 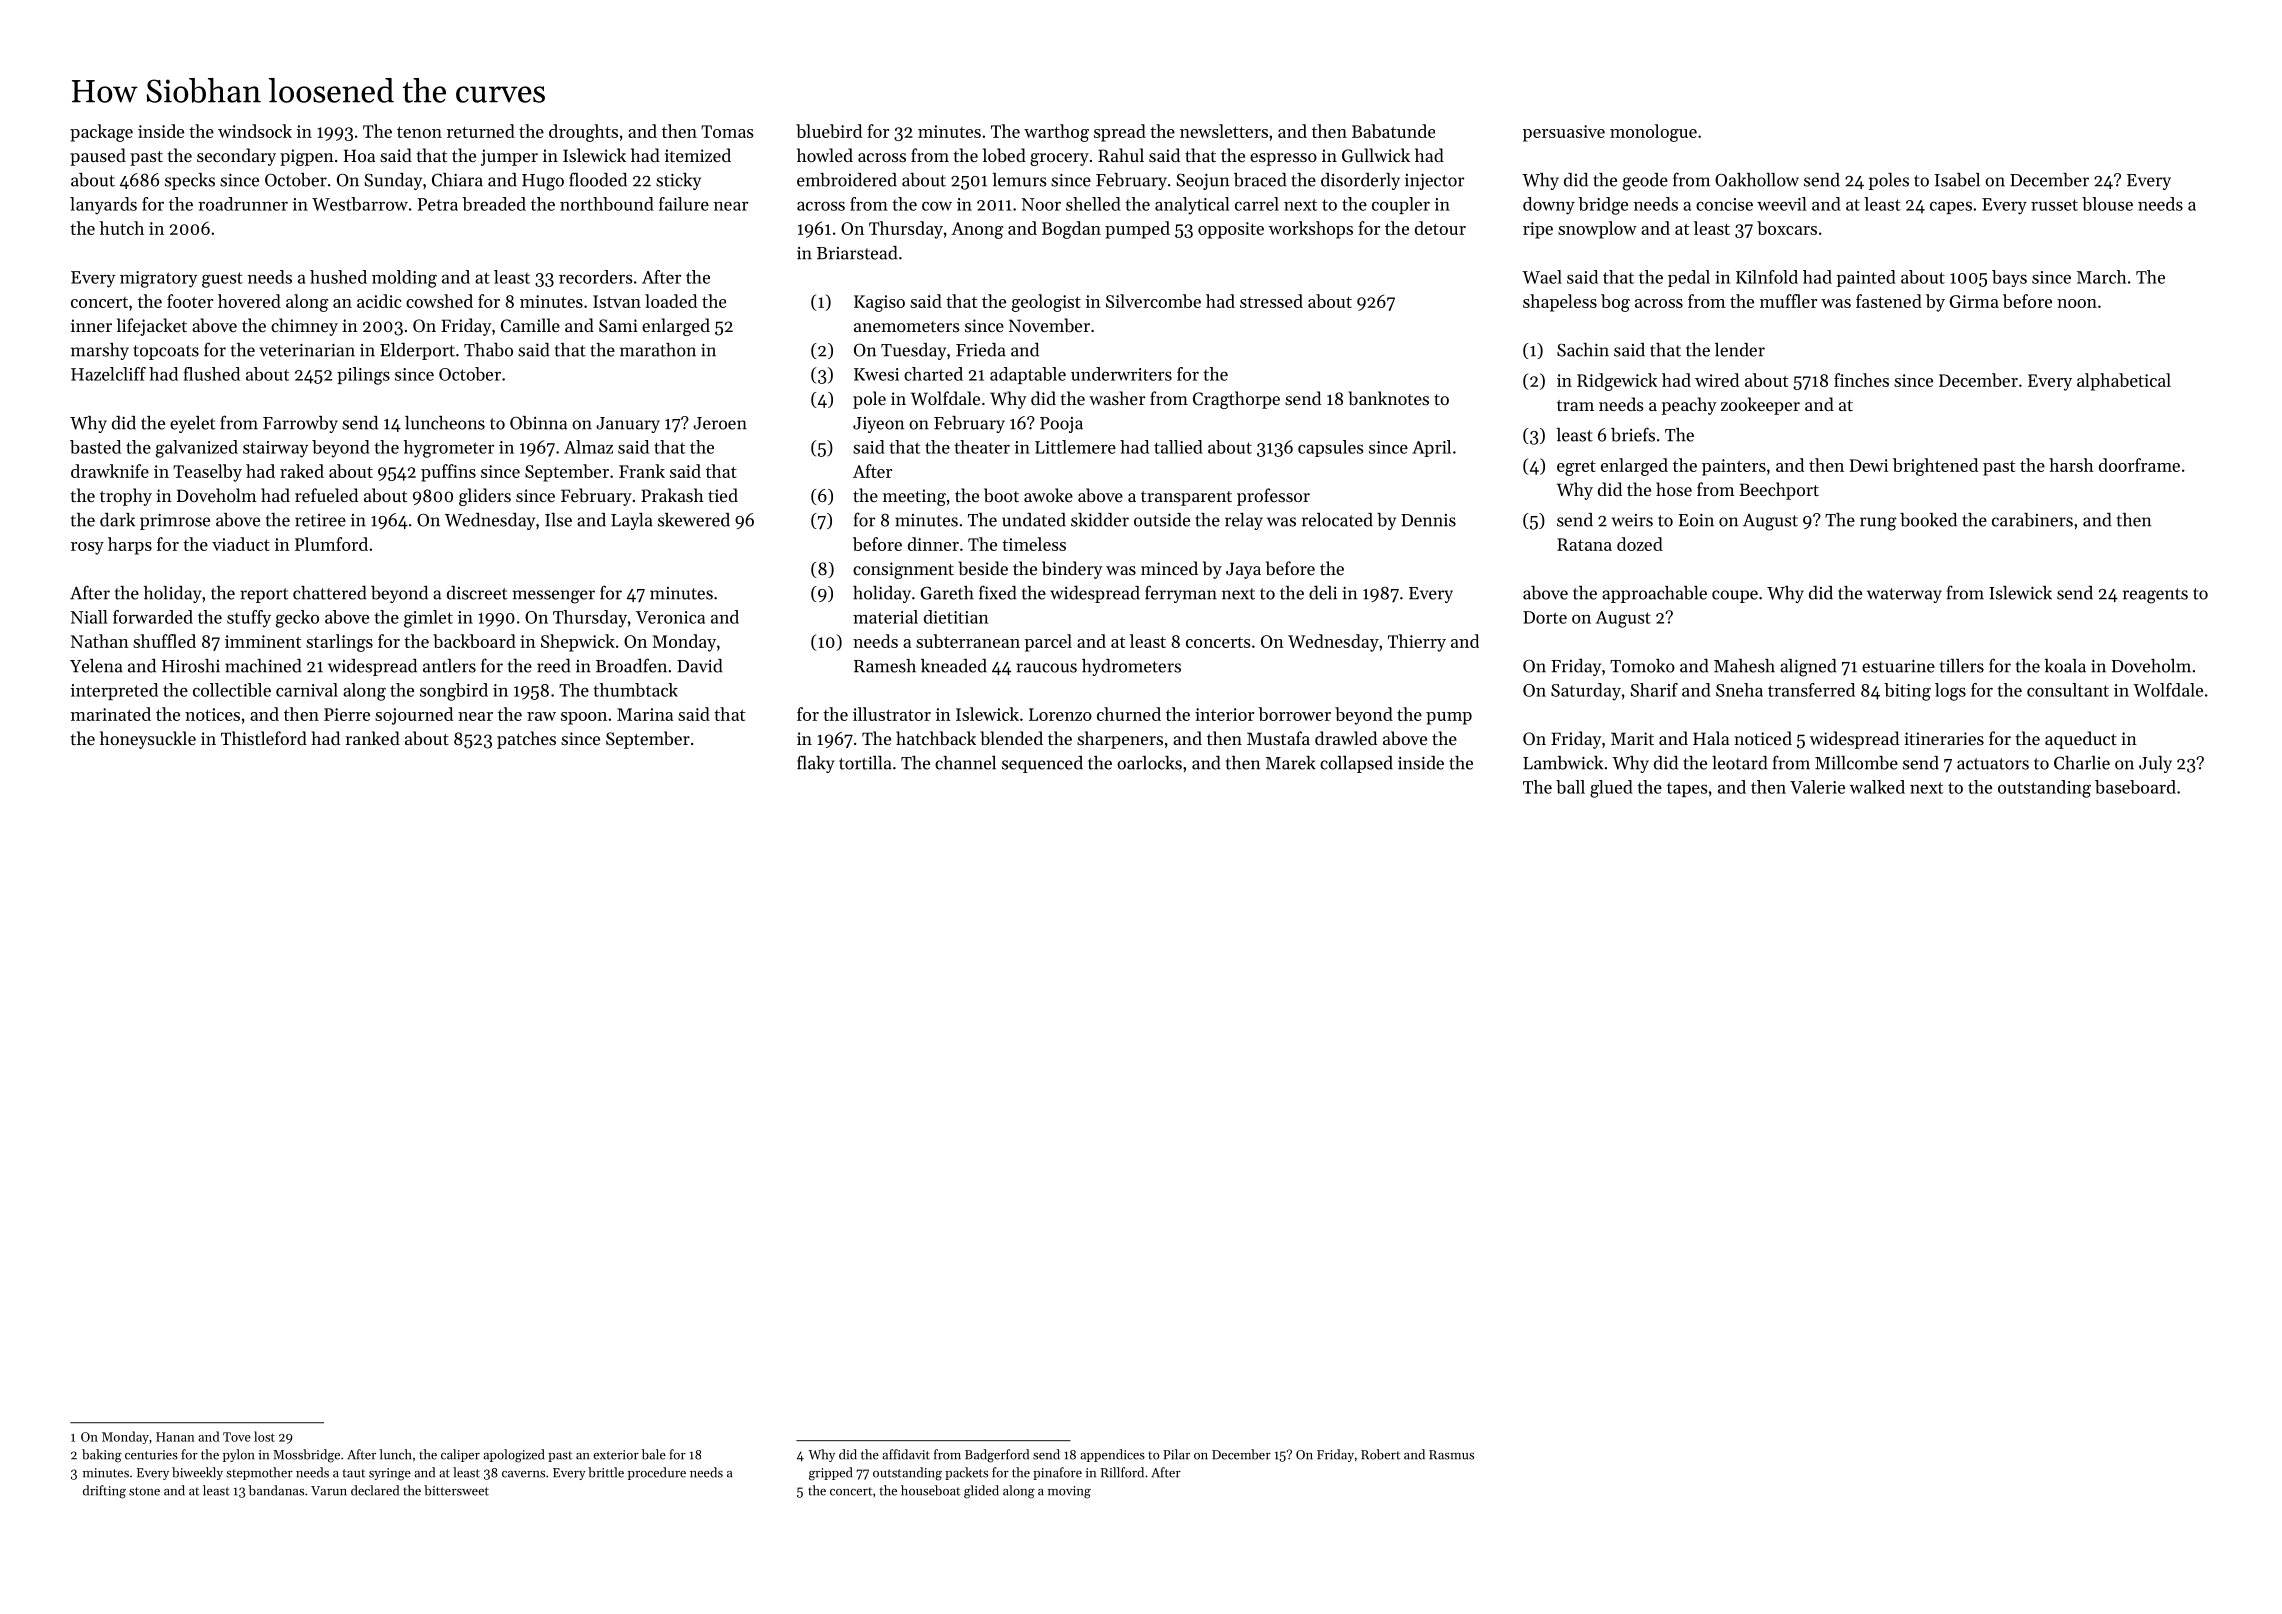 What do you see at coordinates (618, 325) in the screenshot?
I see `Sami` at bounding box center [618, 325].
